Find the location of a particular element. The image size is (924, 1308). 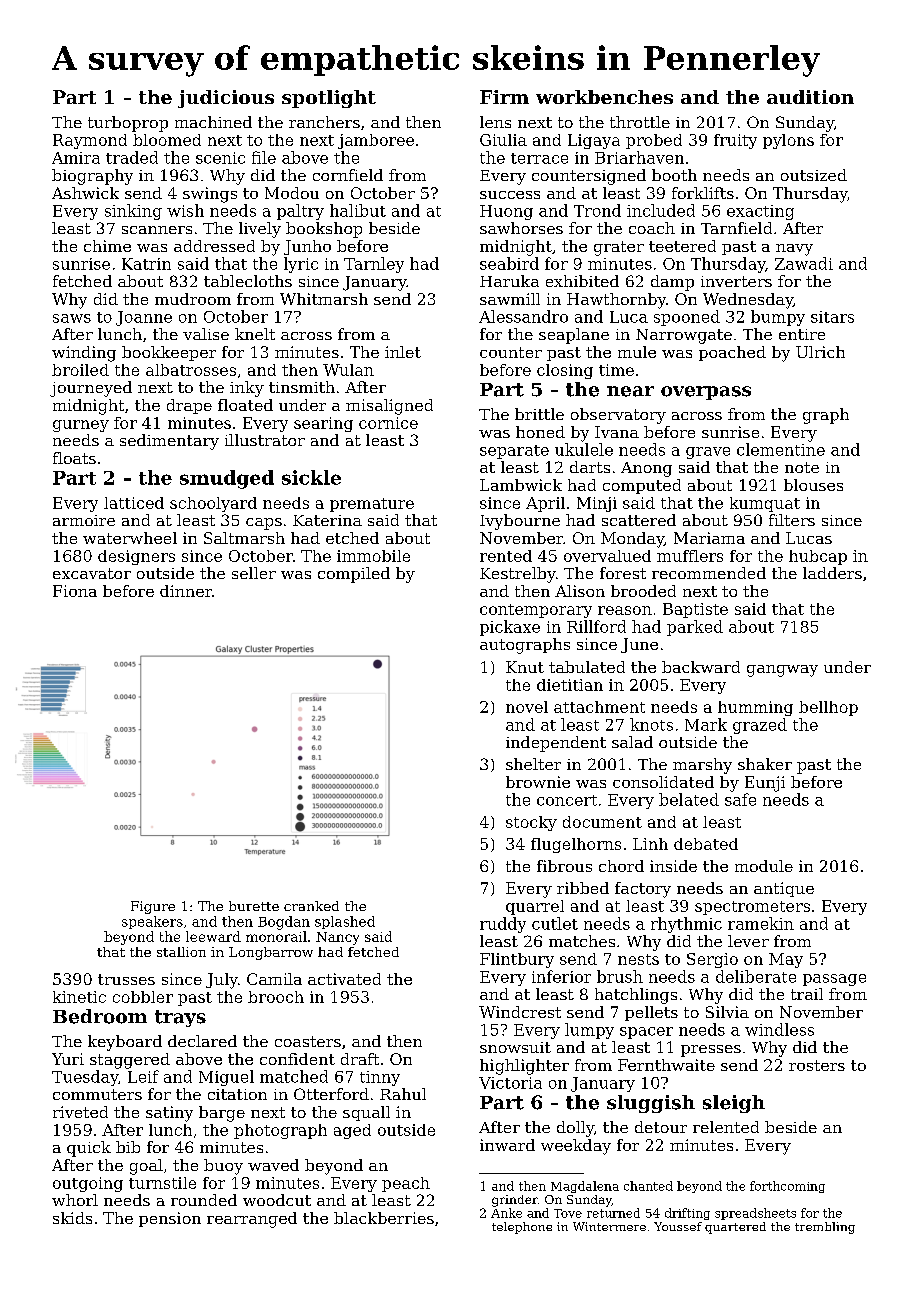

rhythmic is located at coordinates (686, 925).
